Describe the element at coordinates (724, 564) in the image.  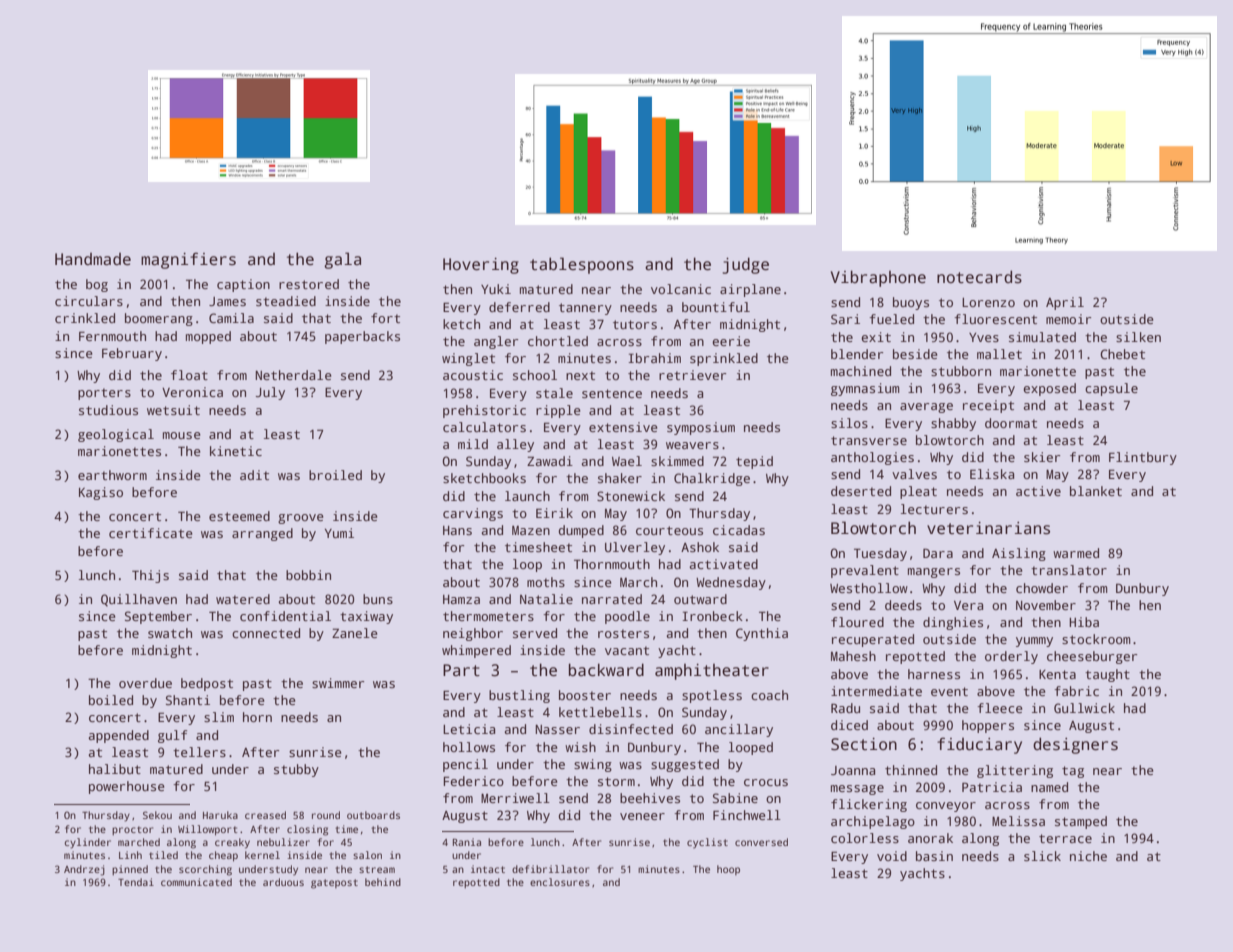
I see `activated` at that location.
